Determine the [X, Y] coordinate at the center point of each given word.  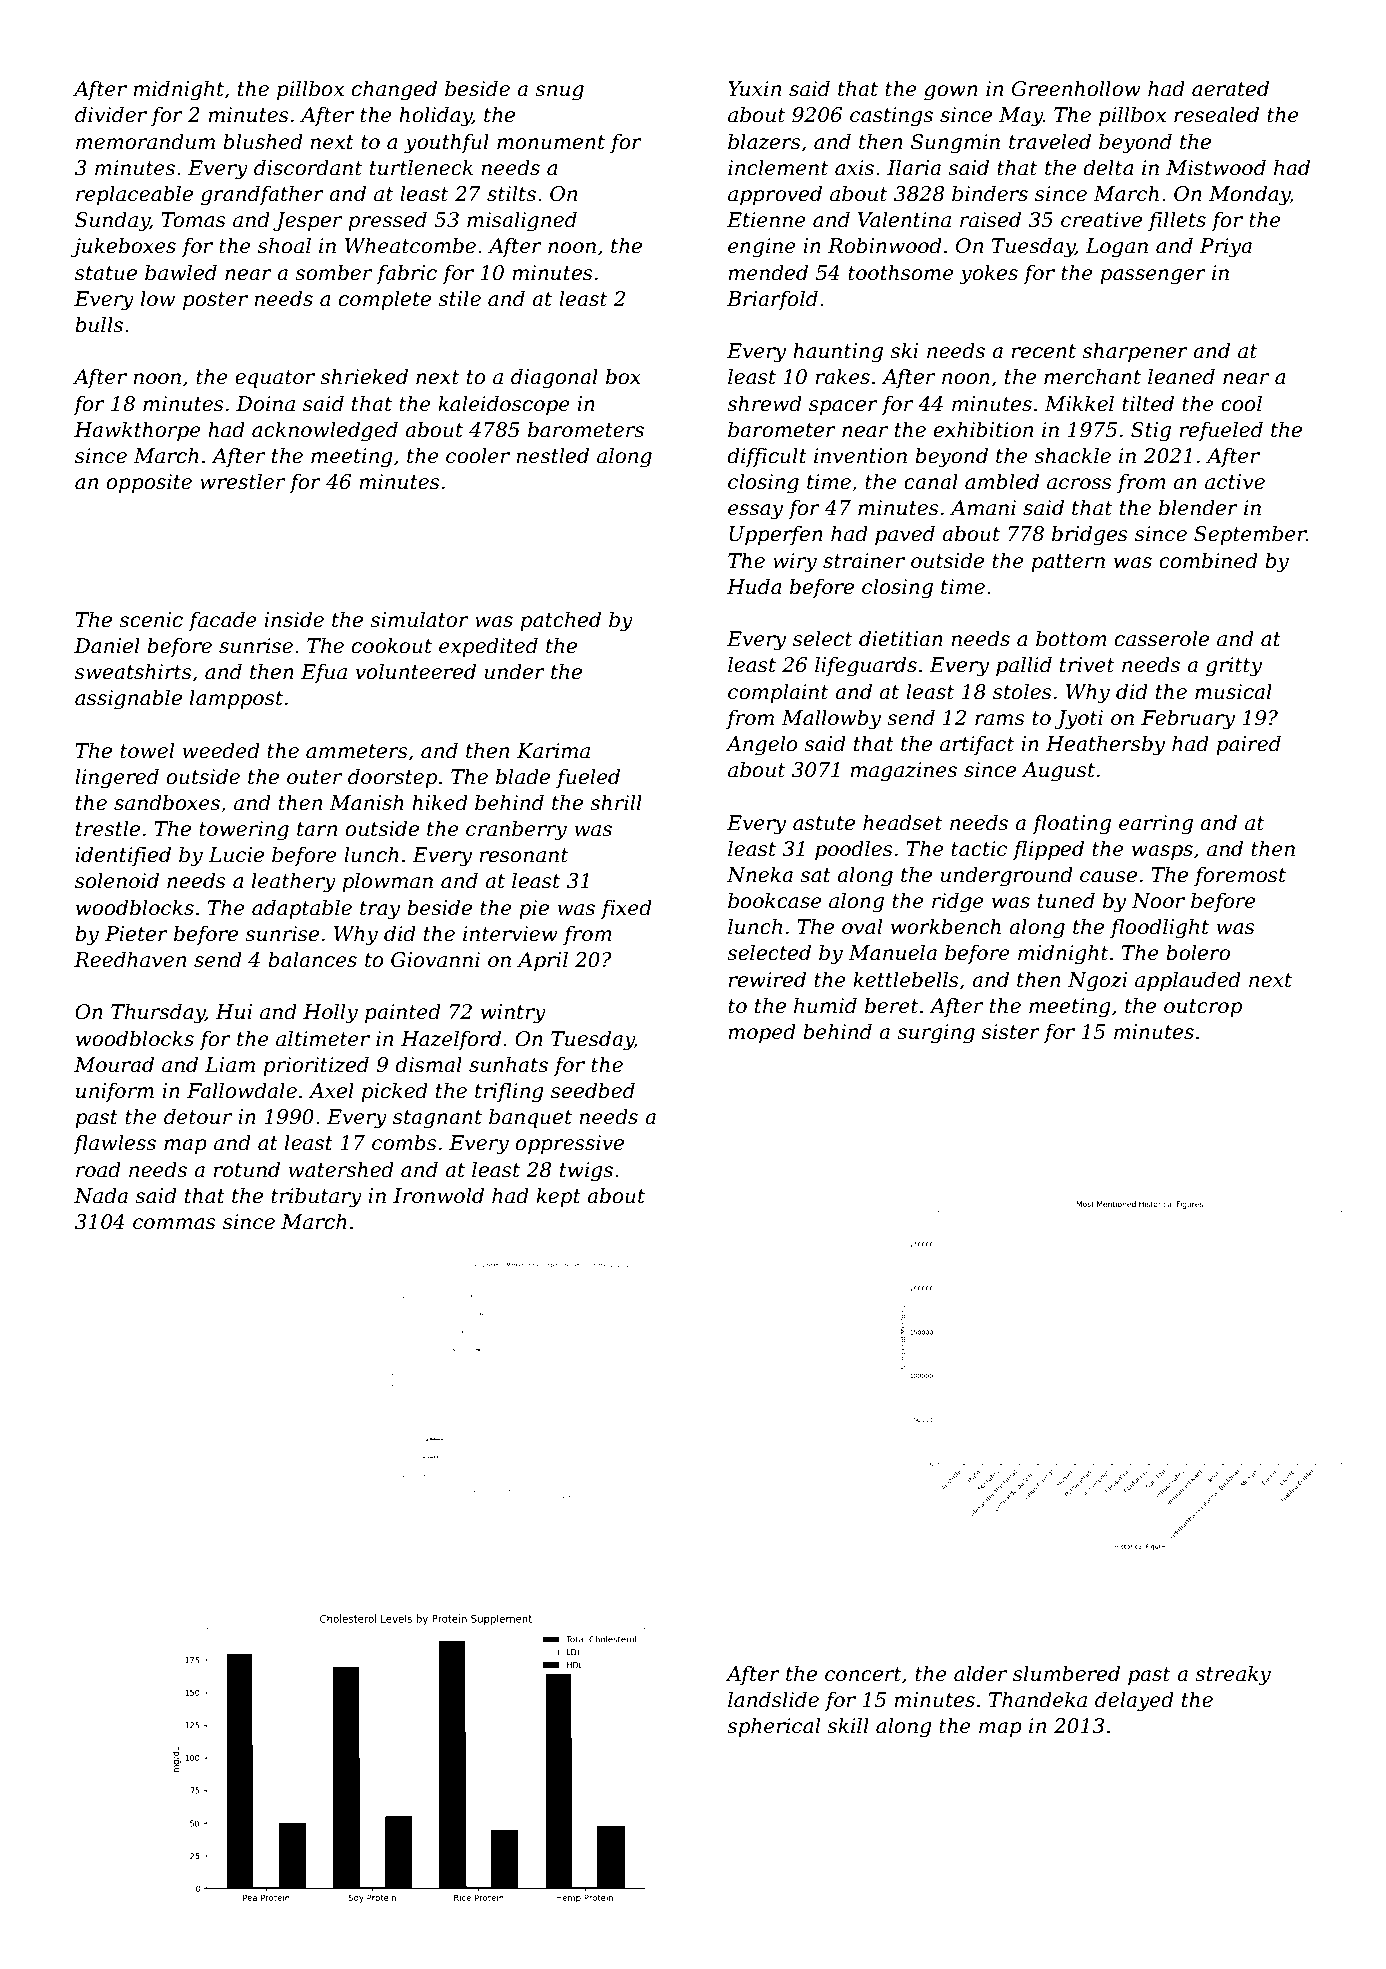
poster [215, 301]
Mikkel [1079, 403]
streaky [1233, 1675]
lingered [117, 778]
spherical [773, 1727]
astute [824, 823]
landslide [773, 1699]
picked [394, 1092]
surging [936, 1034]
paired [1248, 745]
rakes [843, 376]
